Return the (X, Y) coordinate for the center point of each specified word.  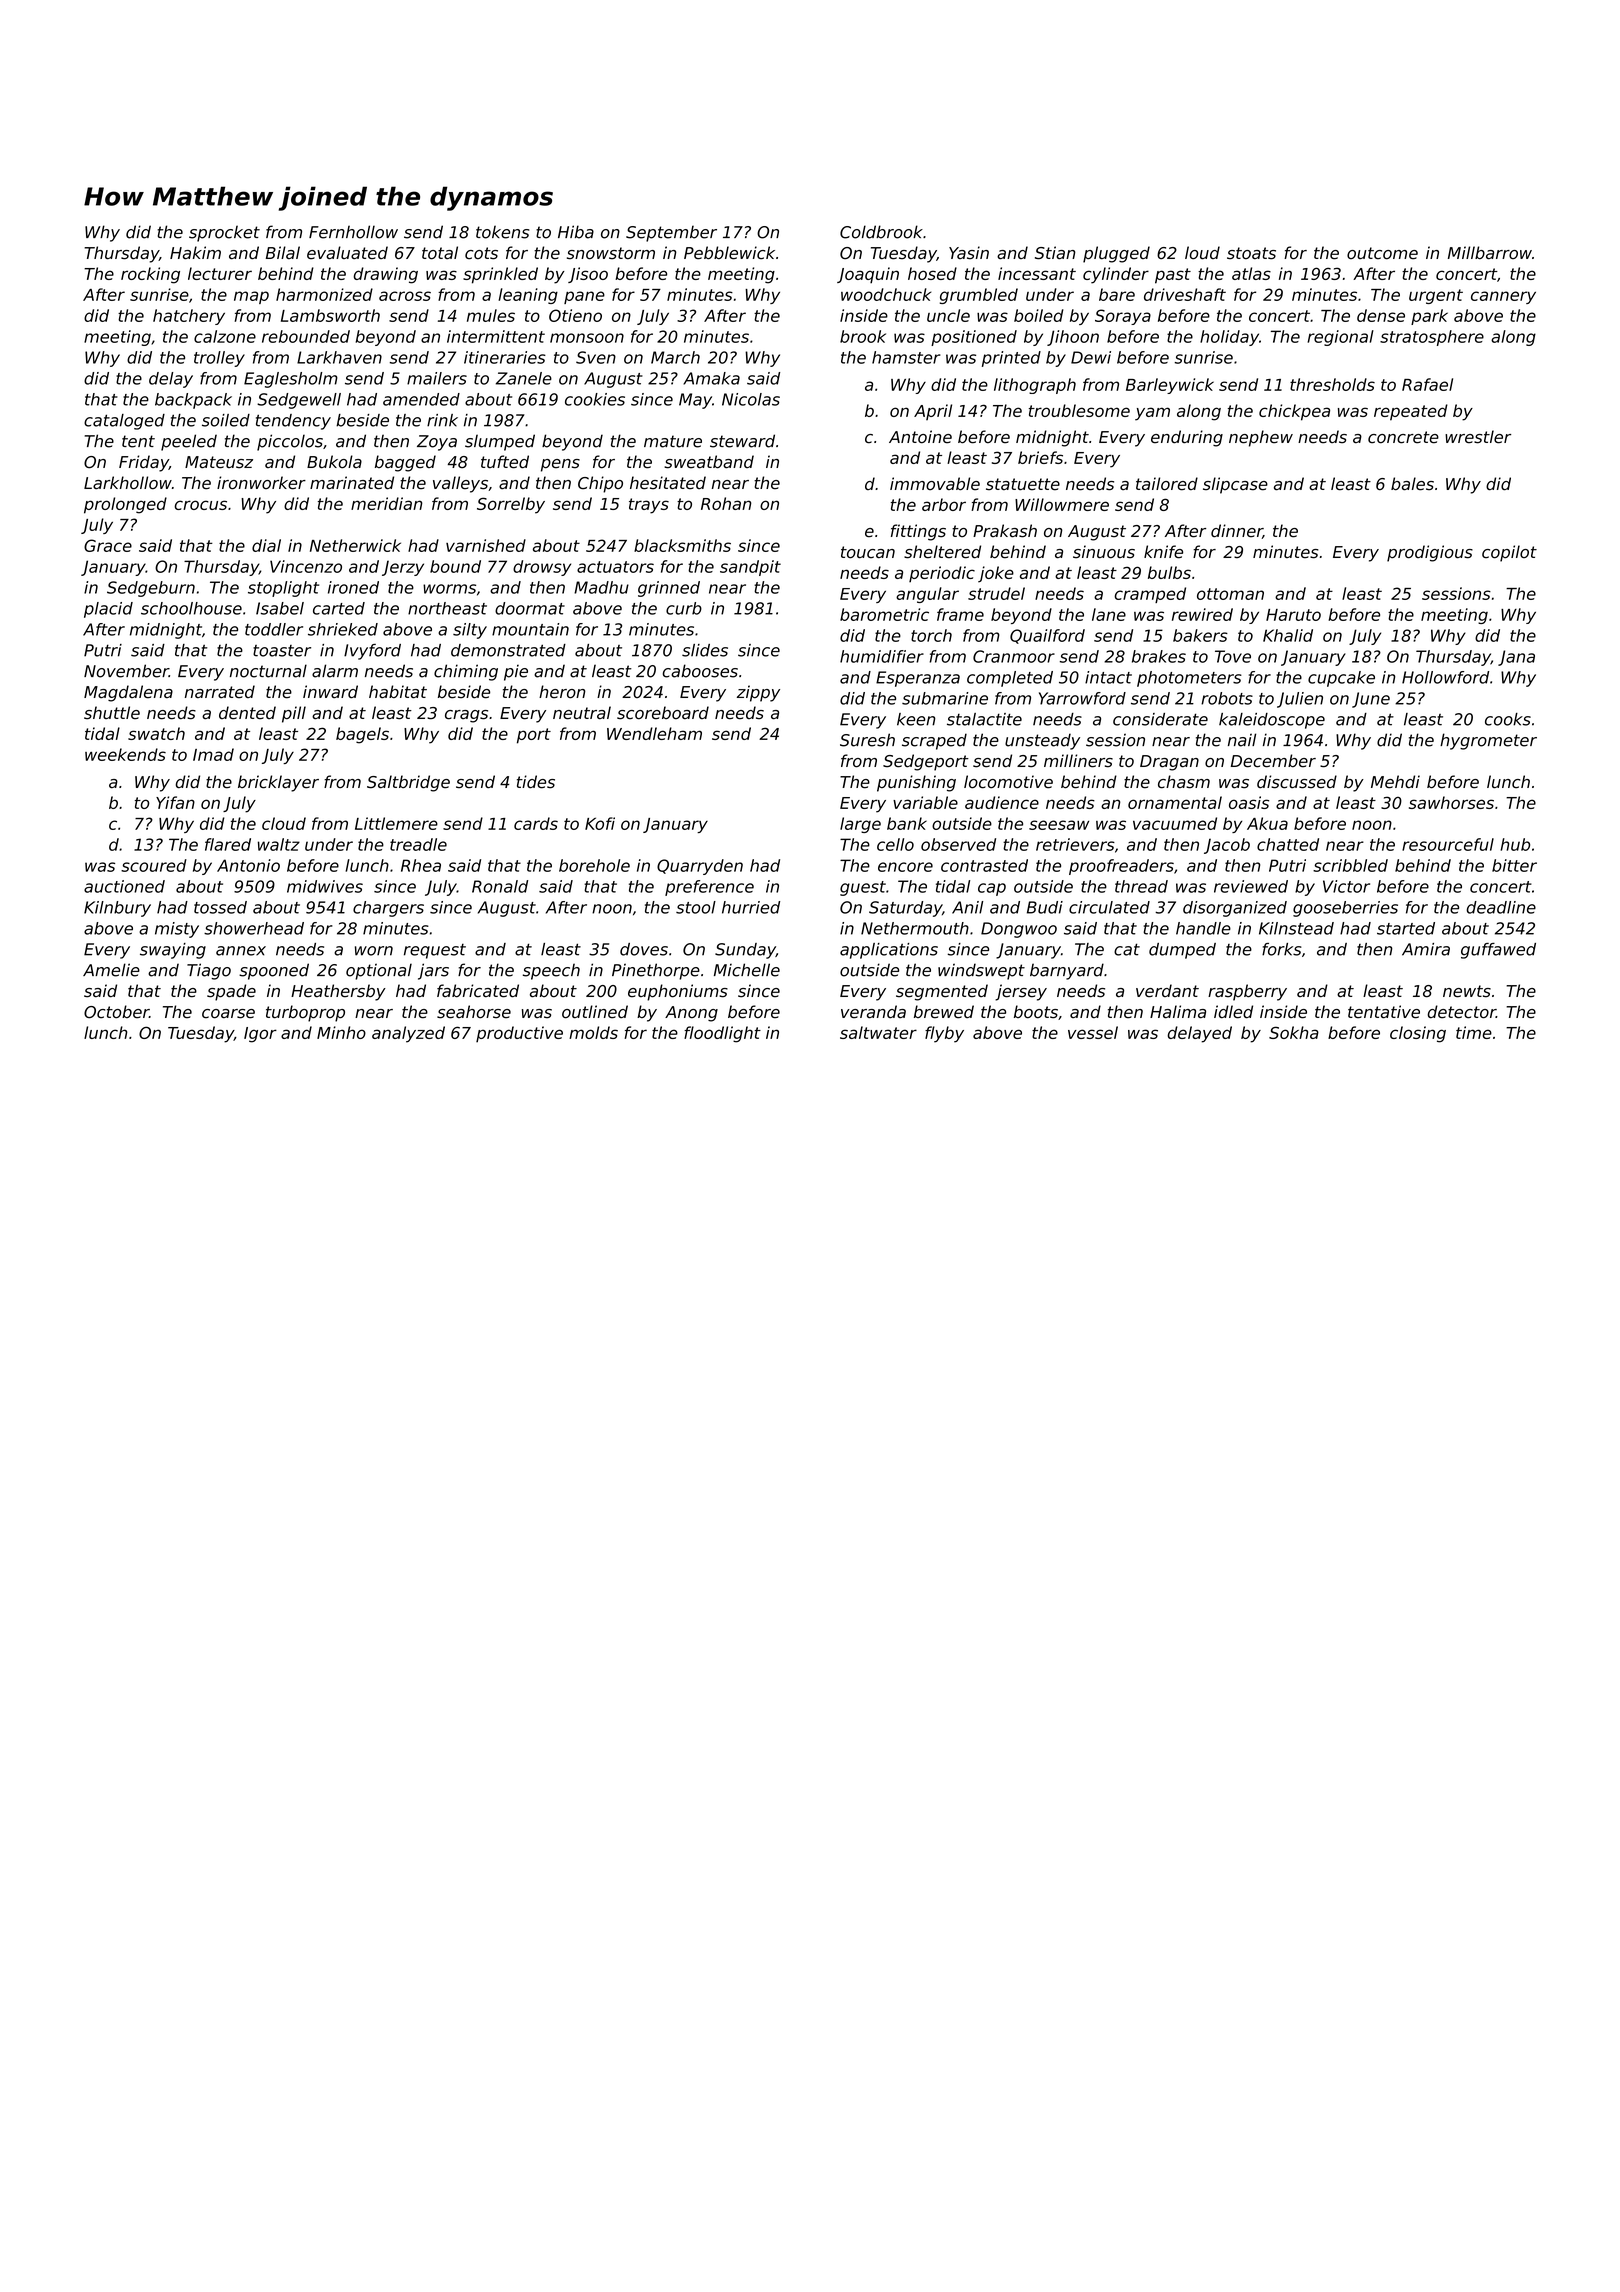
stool (696, 907)
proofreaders (1121, 867)
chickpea (1294, 412)
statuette (1023, 484)
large (860, 825)
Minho (341, 1032)
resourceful (1448, 844)
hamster (906, 357)
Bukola (334, 462)
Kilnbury (117, 909)
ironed (353, 587)
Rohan (726, 503)
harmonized (324, 294)
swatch (156, 733)
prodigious (1430, 553)
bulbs (1169, 572)
